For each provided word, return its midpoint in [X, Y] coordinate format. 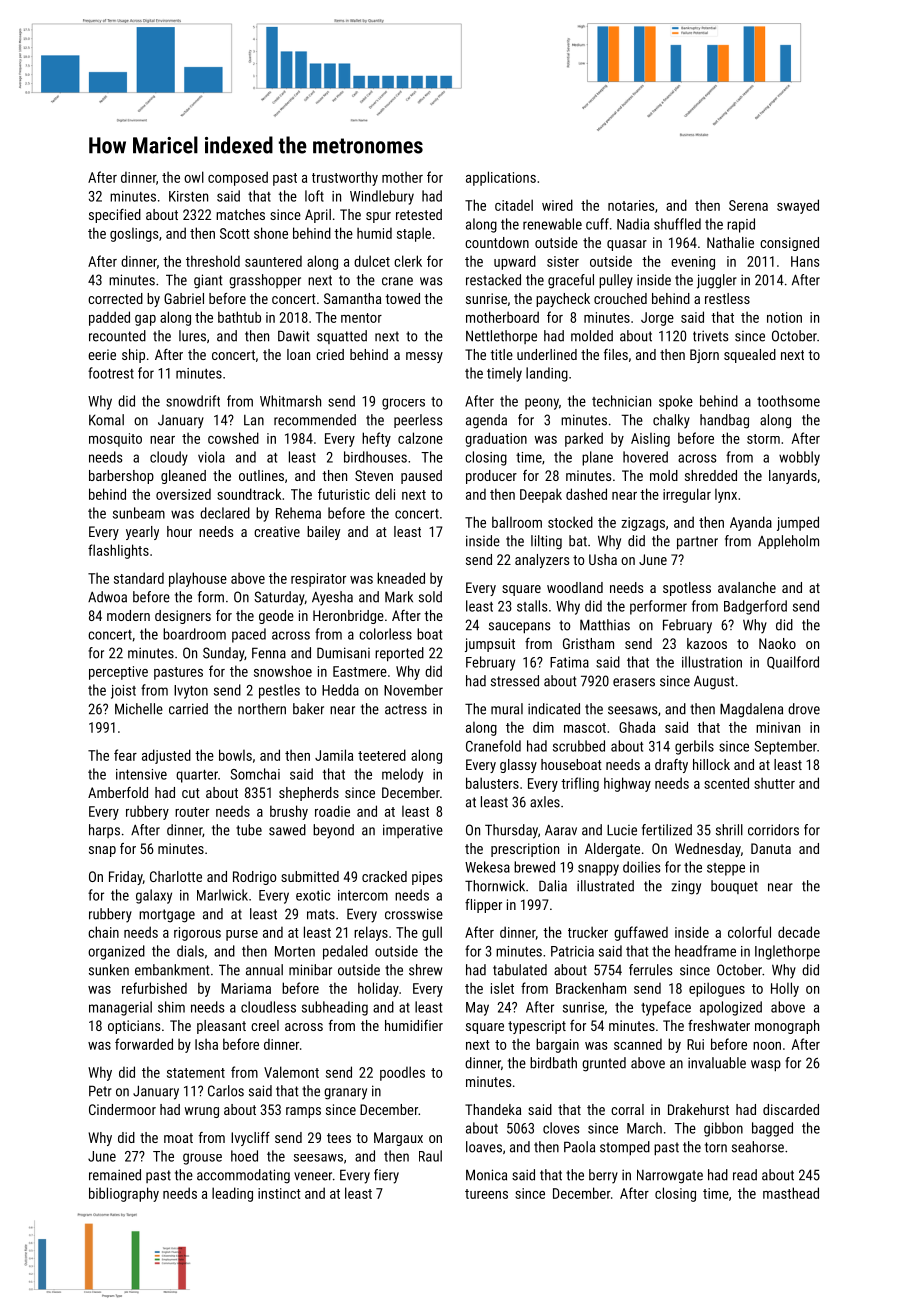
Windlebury [382, 197]
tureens [486, 1194]
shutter [774, 783]
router [192, 812]
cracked [384, 876]
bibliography [124, 1194]
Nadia [633, 224]
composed [238, 178]
